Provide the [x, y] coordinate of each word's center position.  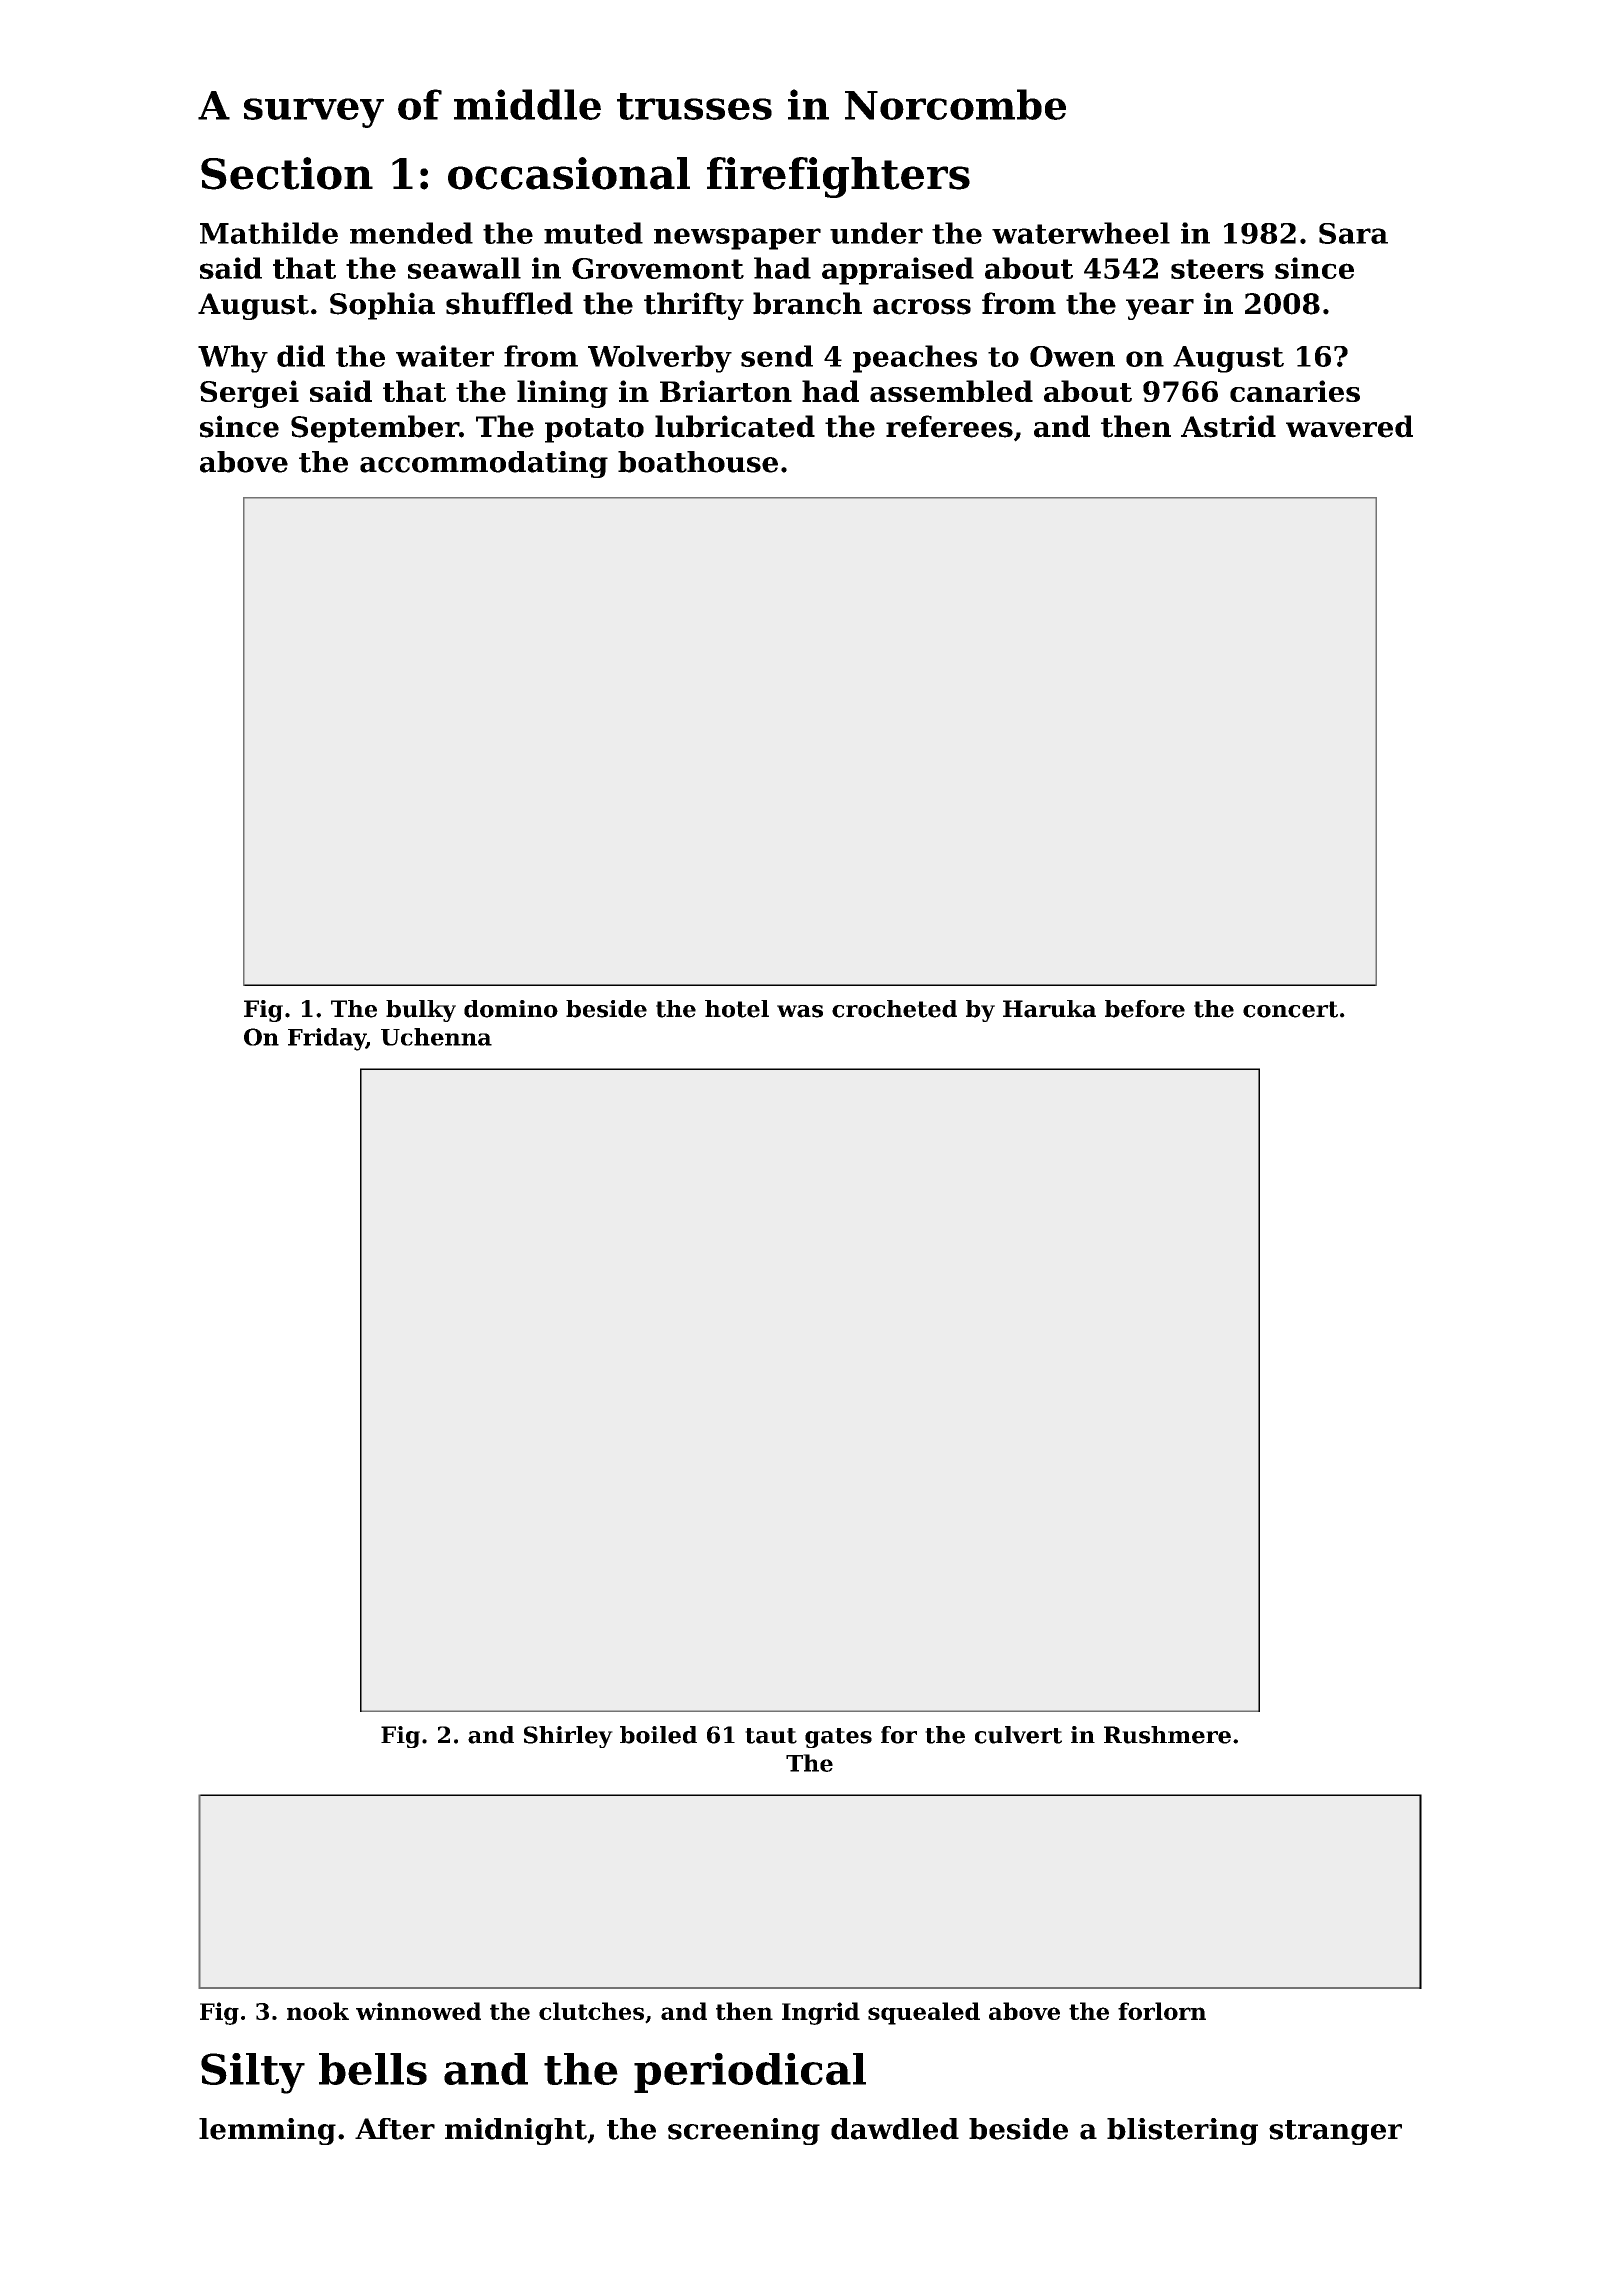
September [375, 429]
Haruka [1049, 1009]
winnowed [418, 2011]
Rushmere [1167, 1735]
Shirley [568, 1737]
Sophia [382, 306]
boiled [658, 1735]
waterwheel [1081, 233]
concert [1290, 1009]
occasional [569, 173]
